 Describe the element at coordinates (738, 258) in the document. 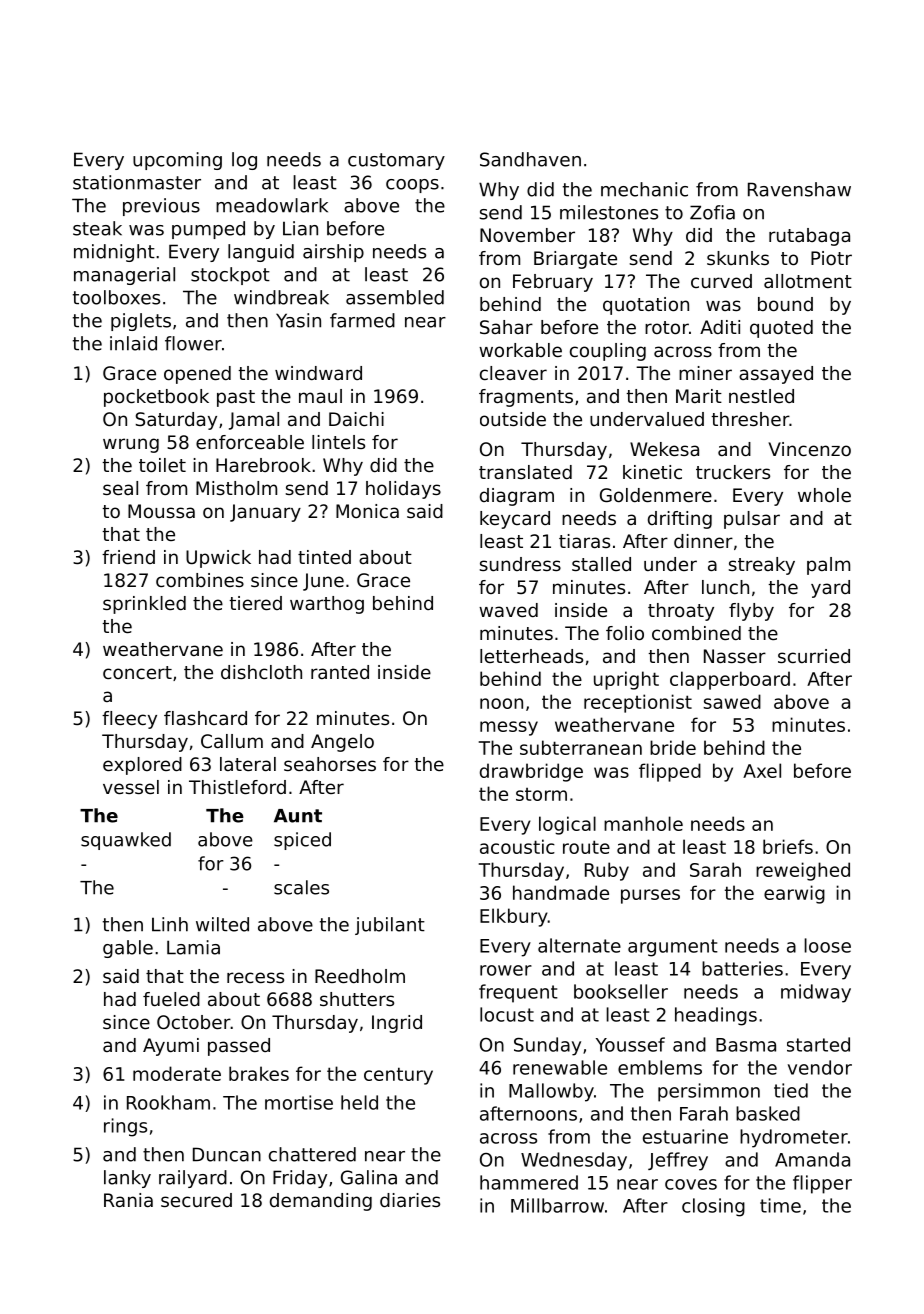

I see `skunks` at that location.
